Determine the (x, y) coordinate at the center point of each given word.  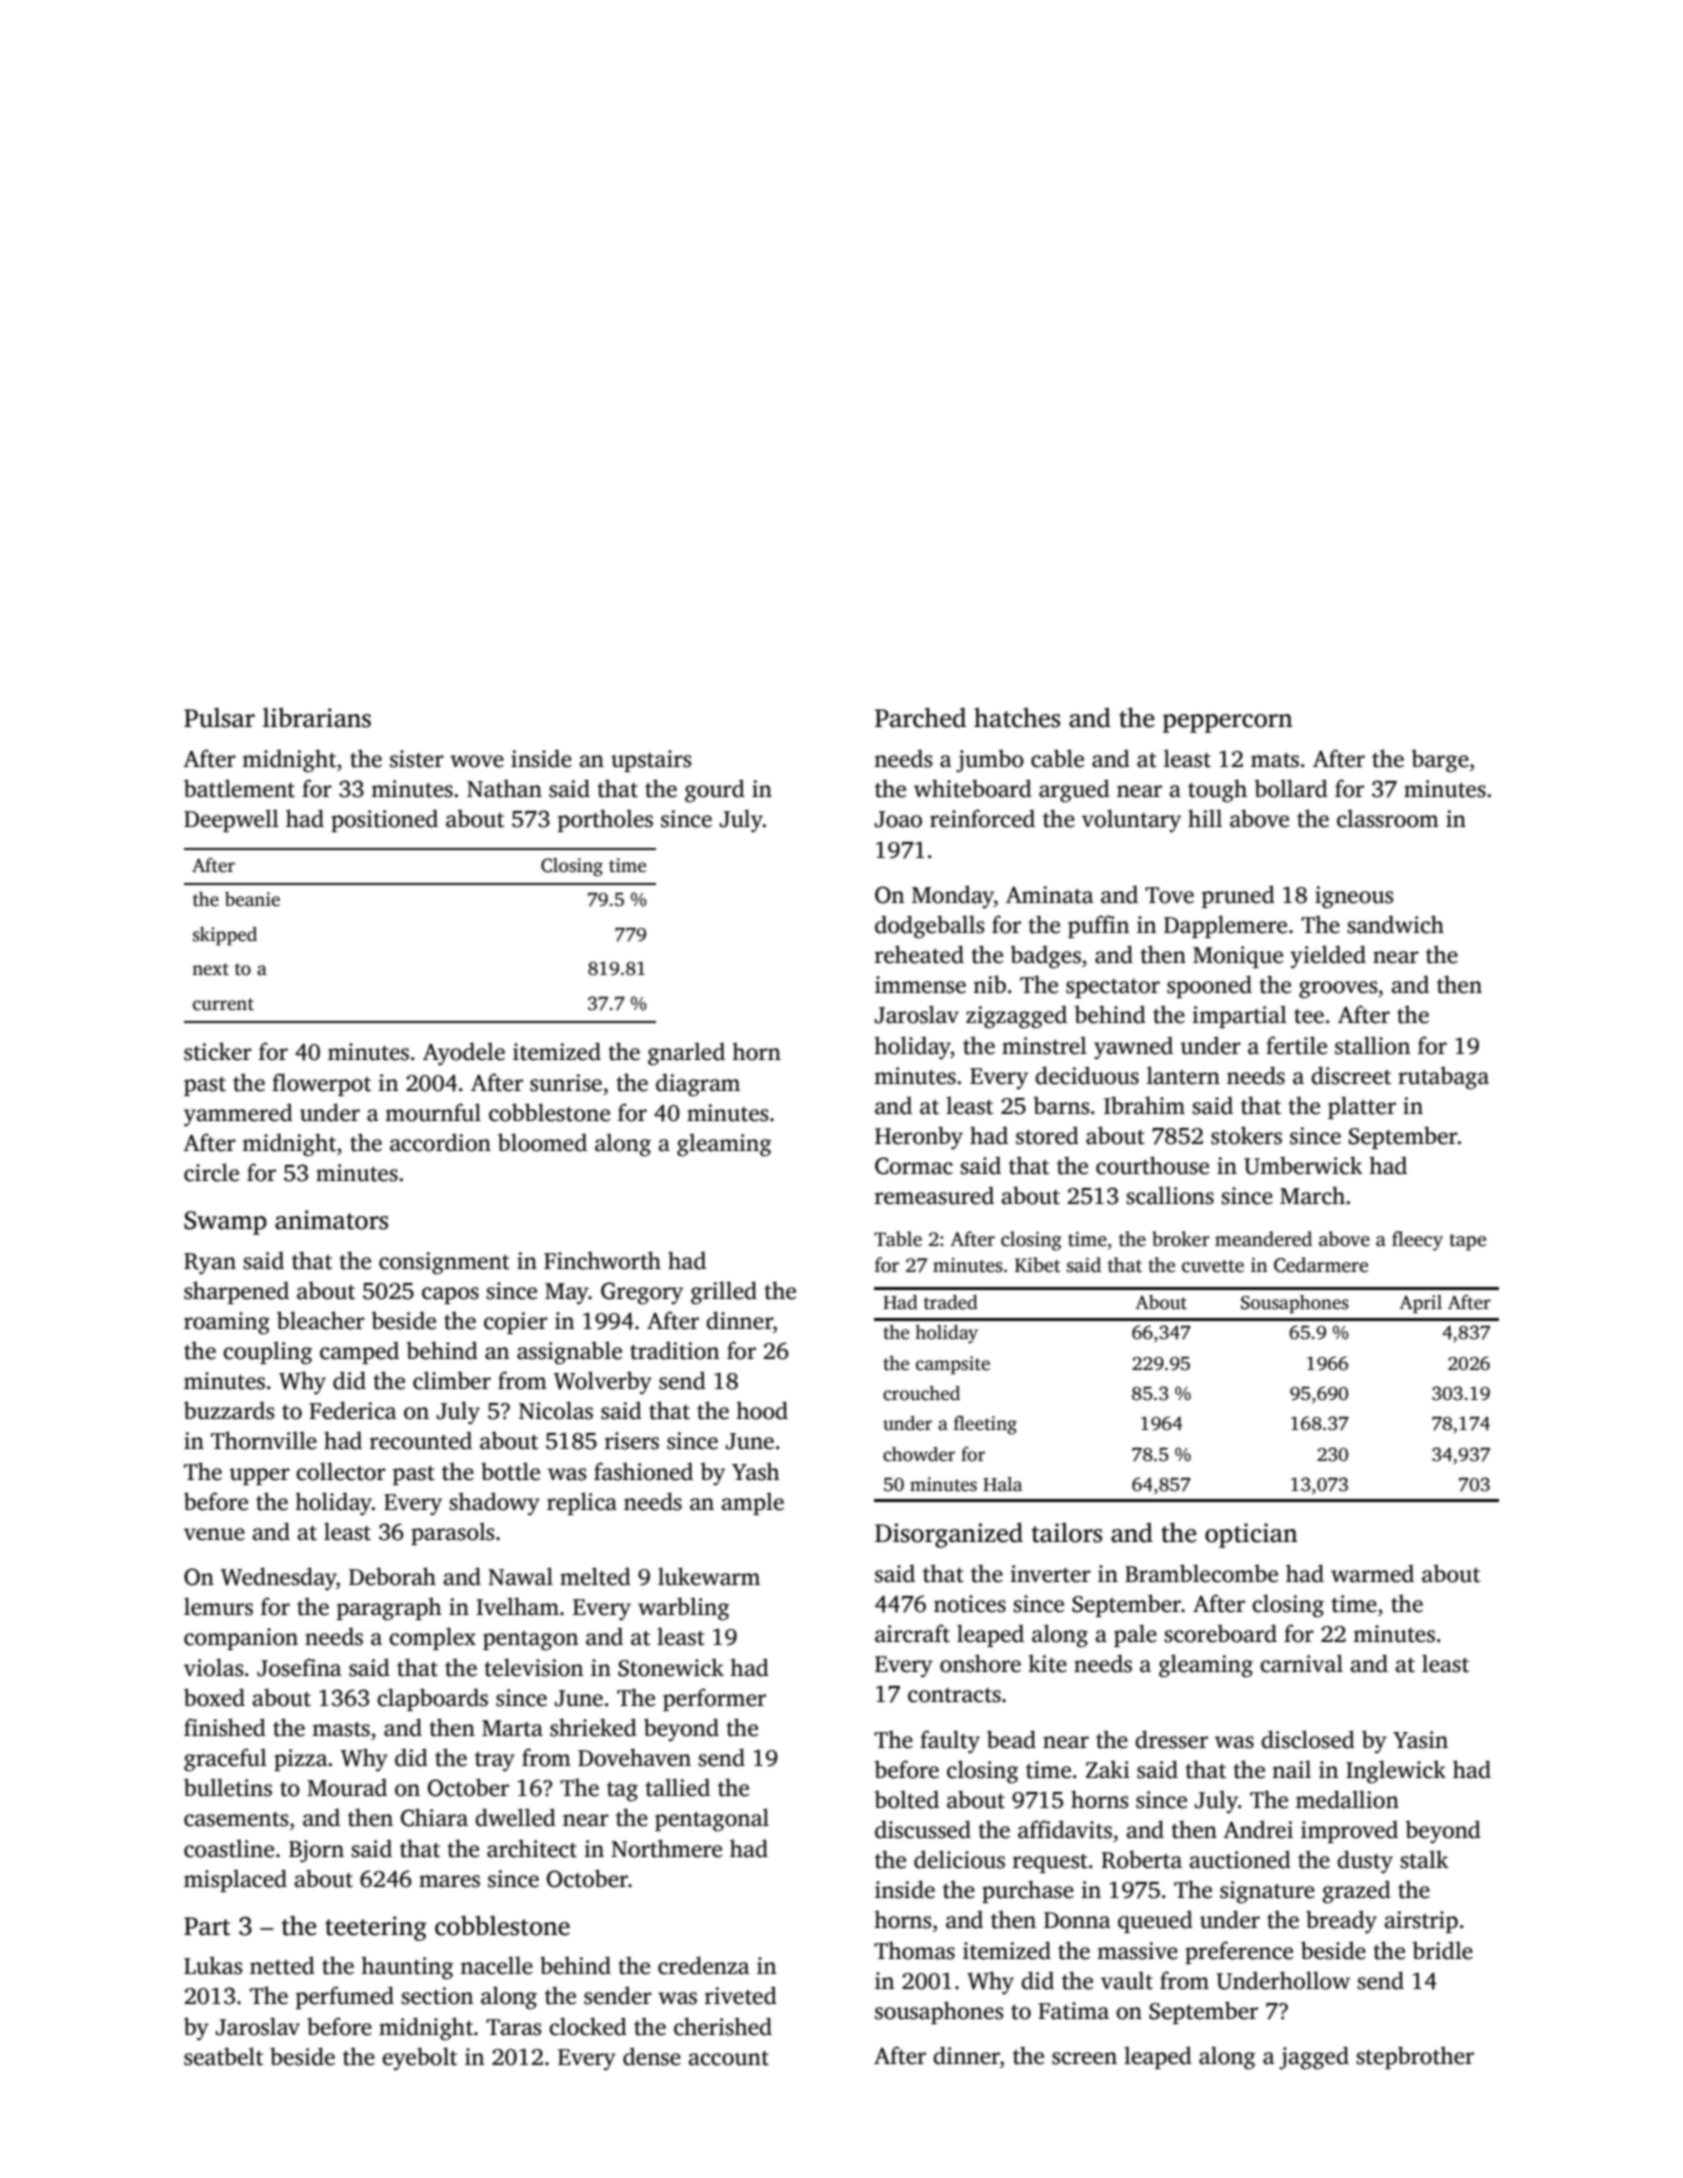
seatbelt (223, 2056)
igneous (1354, 897)
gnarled (686, 1054)
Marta (512, 1728)
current (223, 1004)
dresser (1171, 1739)
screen (1084, 2058)
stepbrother (1415, 2057)
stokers (1246, 1135)
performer (714, 1699)
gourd (715, 791)
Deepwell (231, 820)
